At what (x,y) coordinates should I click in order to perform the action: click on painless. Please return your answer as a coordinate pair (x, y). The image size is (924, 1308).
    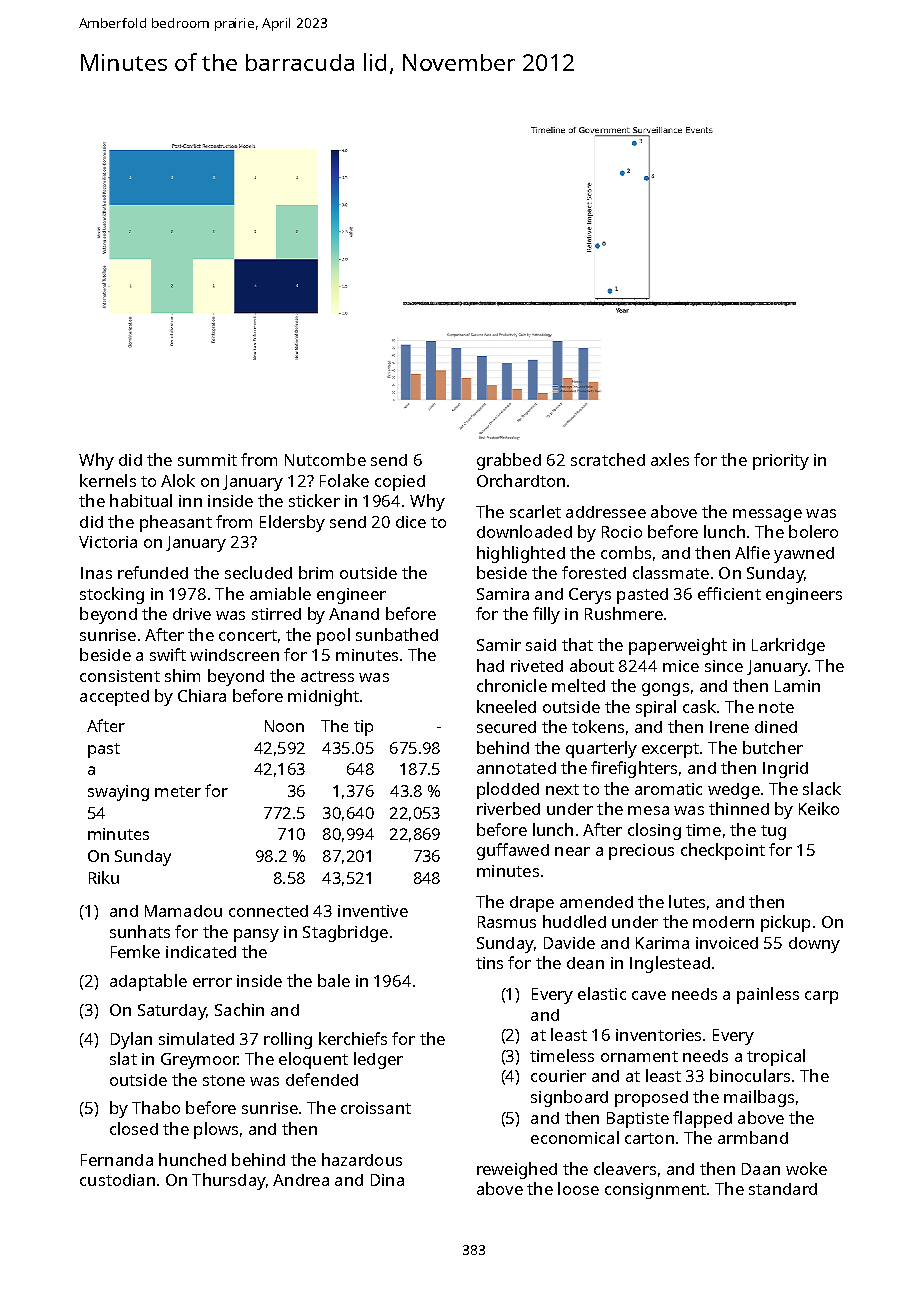
    Looking at the image, I should click on (768, 995).
